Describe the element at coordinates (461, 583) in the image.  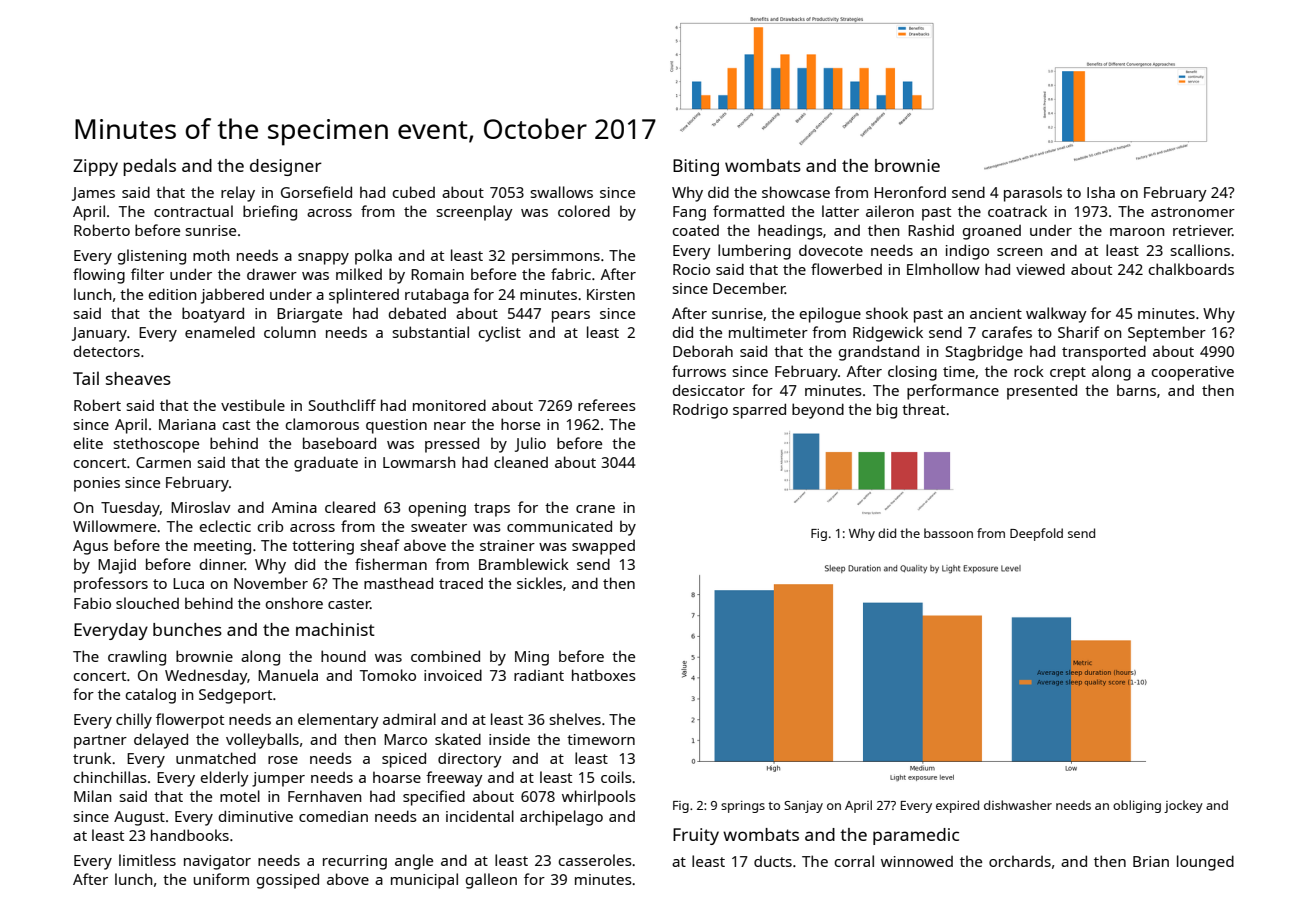
I see `traced` at that location.
